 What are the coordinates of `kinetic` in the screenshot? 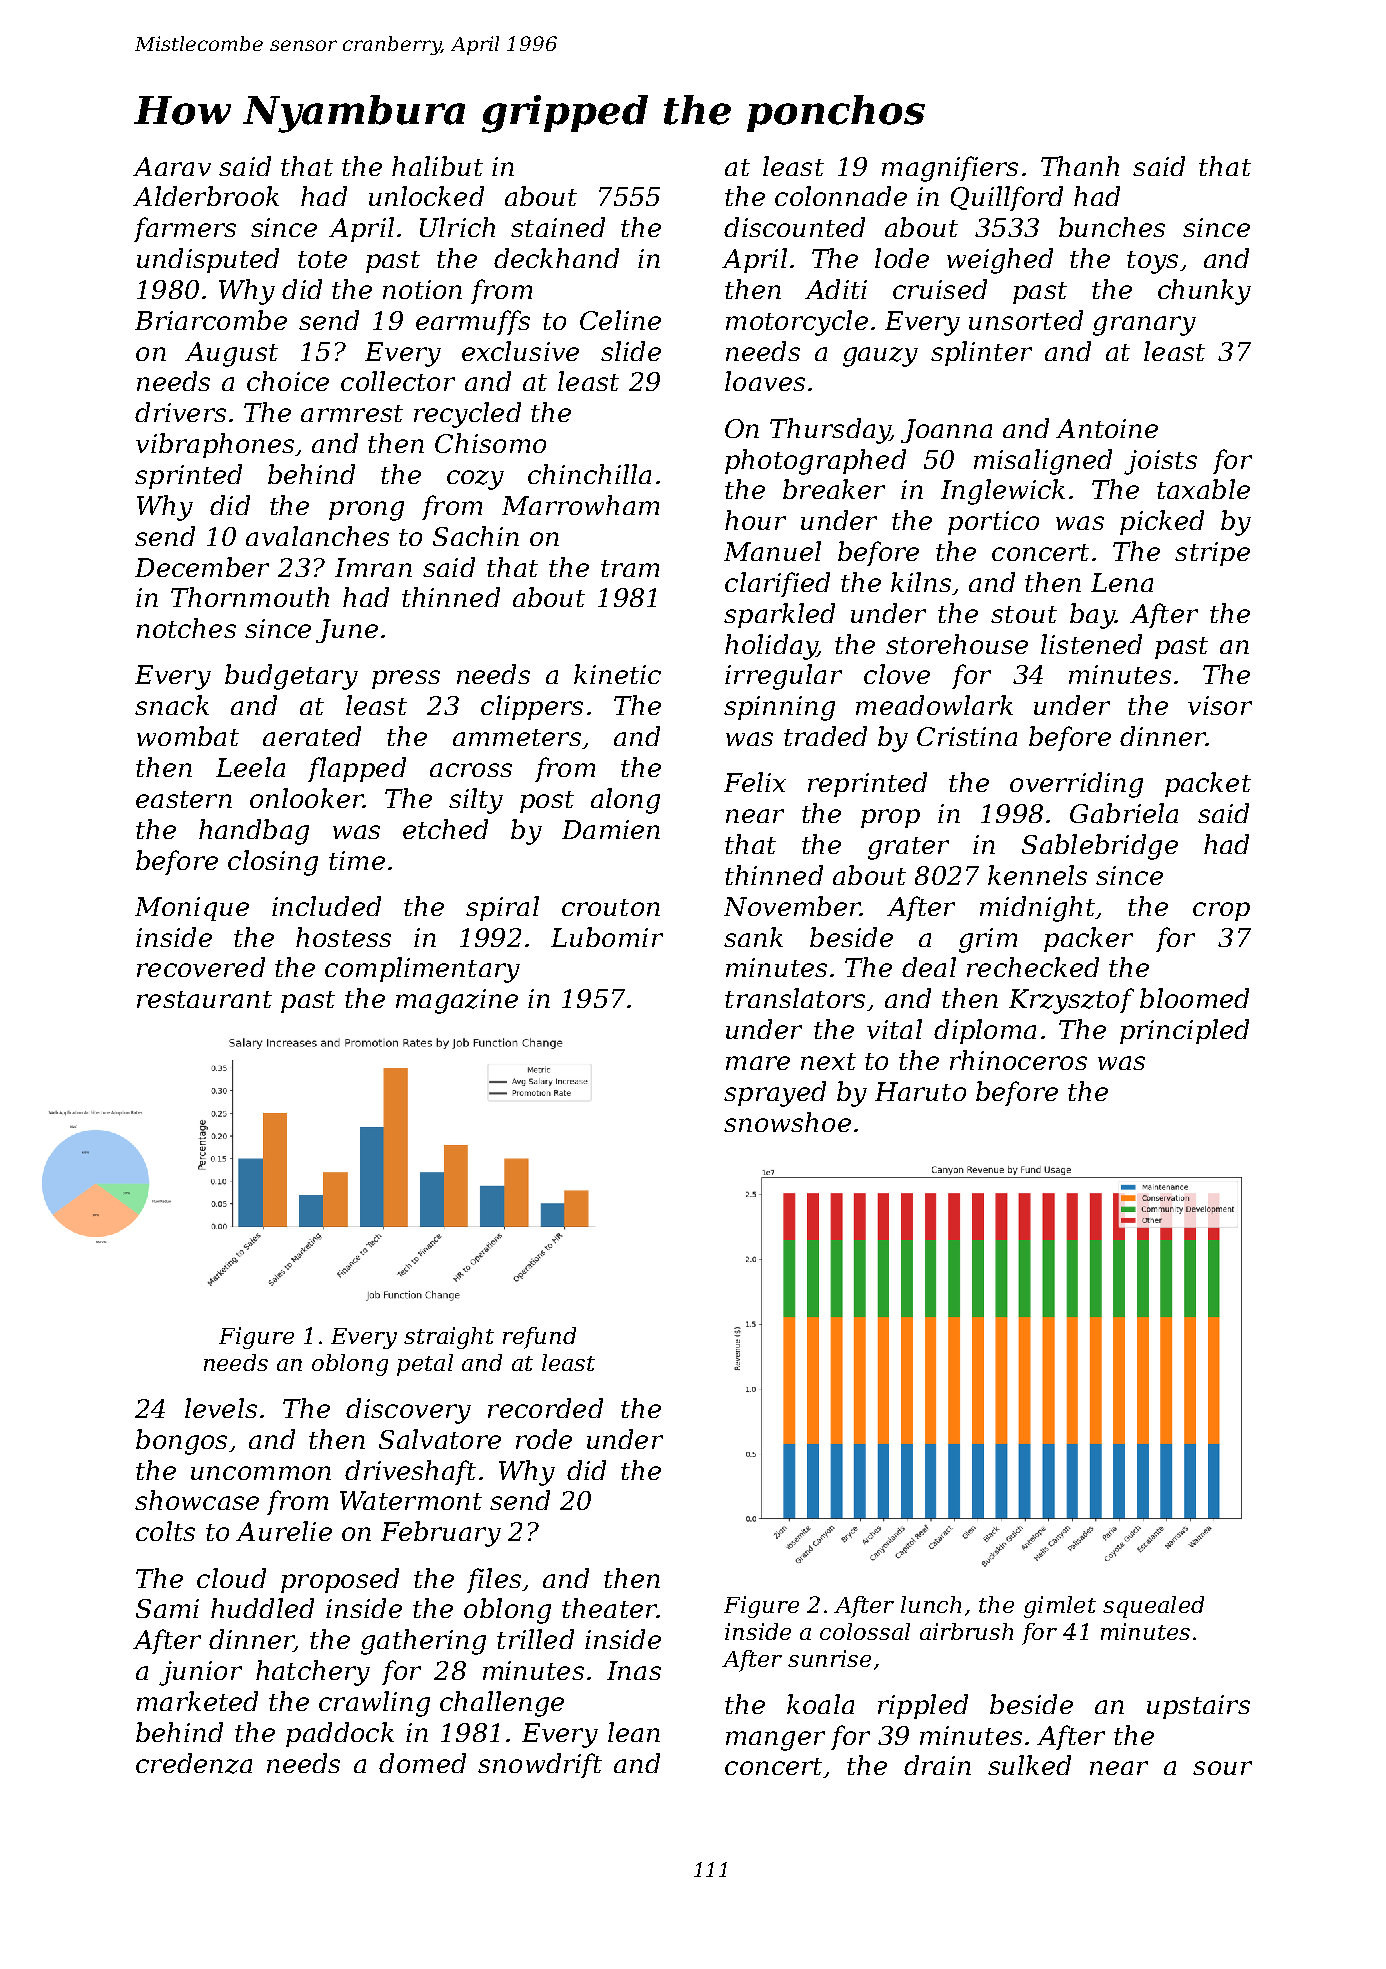 It's located at (617, 674).
